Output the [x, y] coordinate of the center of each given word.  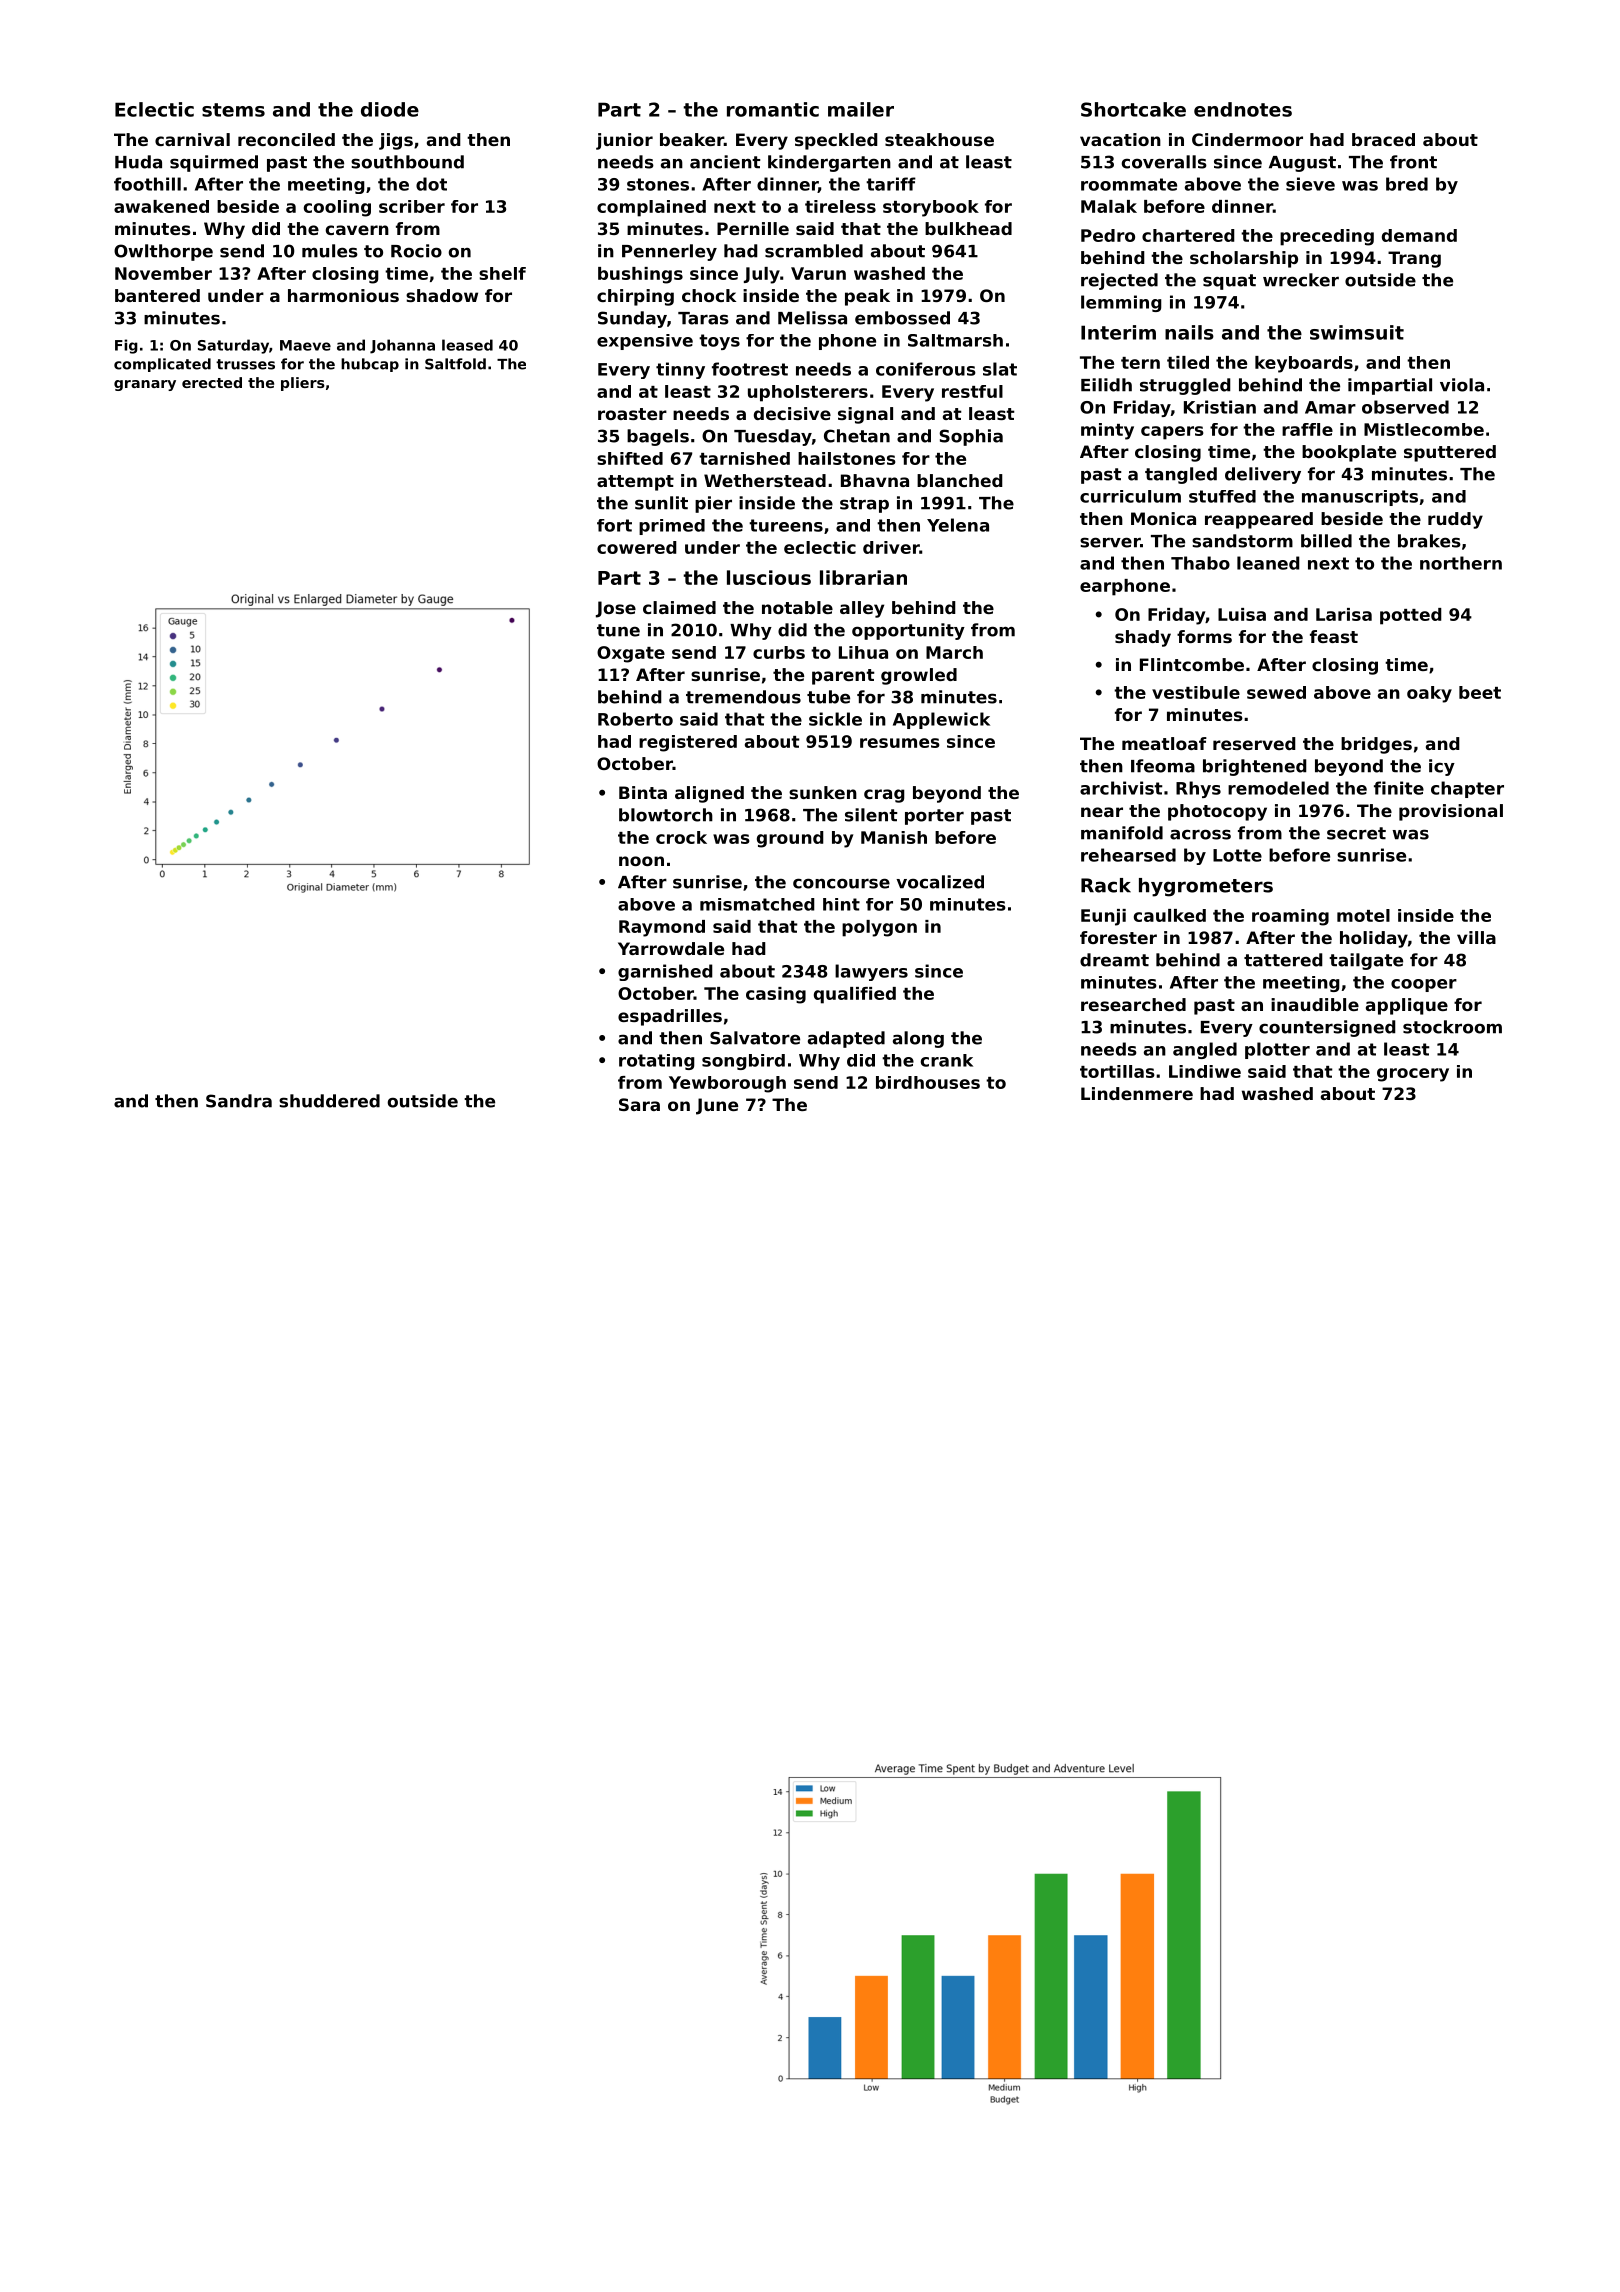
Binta [643, 792]
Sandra [239, 1101]
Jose [616, 609]
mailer [861, 109]
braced [1383, 139]
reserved [1254, 743]
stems [233, 110]
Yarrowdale [671, 948]
